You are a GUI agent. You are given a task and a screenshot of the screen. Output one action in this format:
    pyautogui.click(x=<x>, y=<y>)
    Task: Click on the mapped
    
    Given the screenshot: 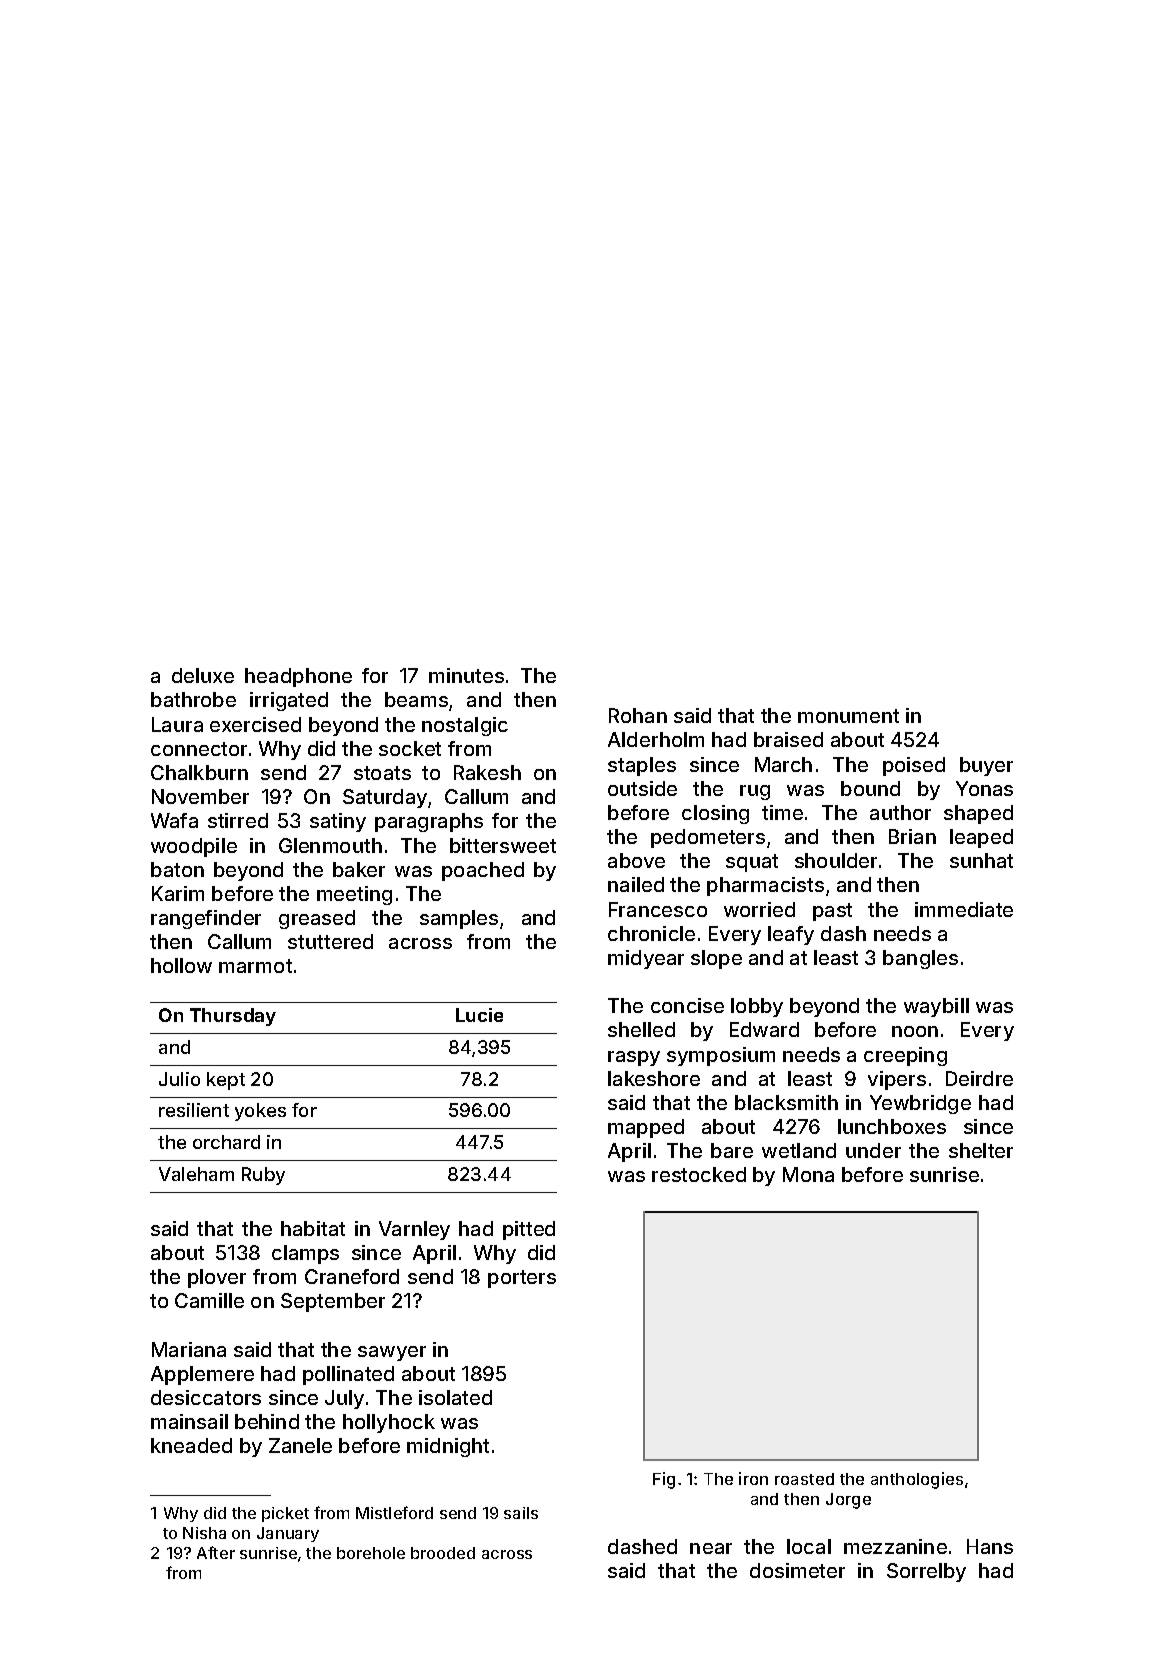 What is the action you would take?
    pyautogui.click(x=646, y=1128)
